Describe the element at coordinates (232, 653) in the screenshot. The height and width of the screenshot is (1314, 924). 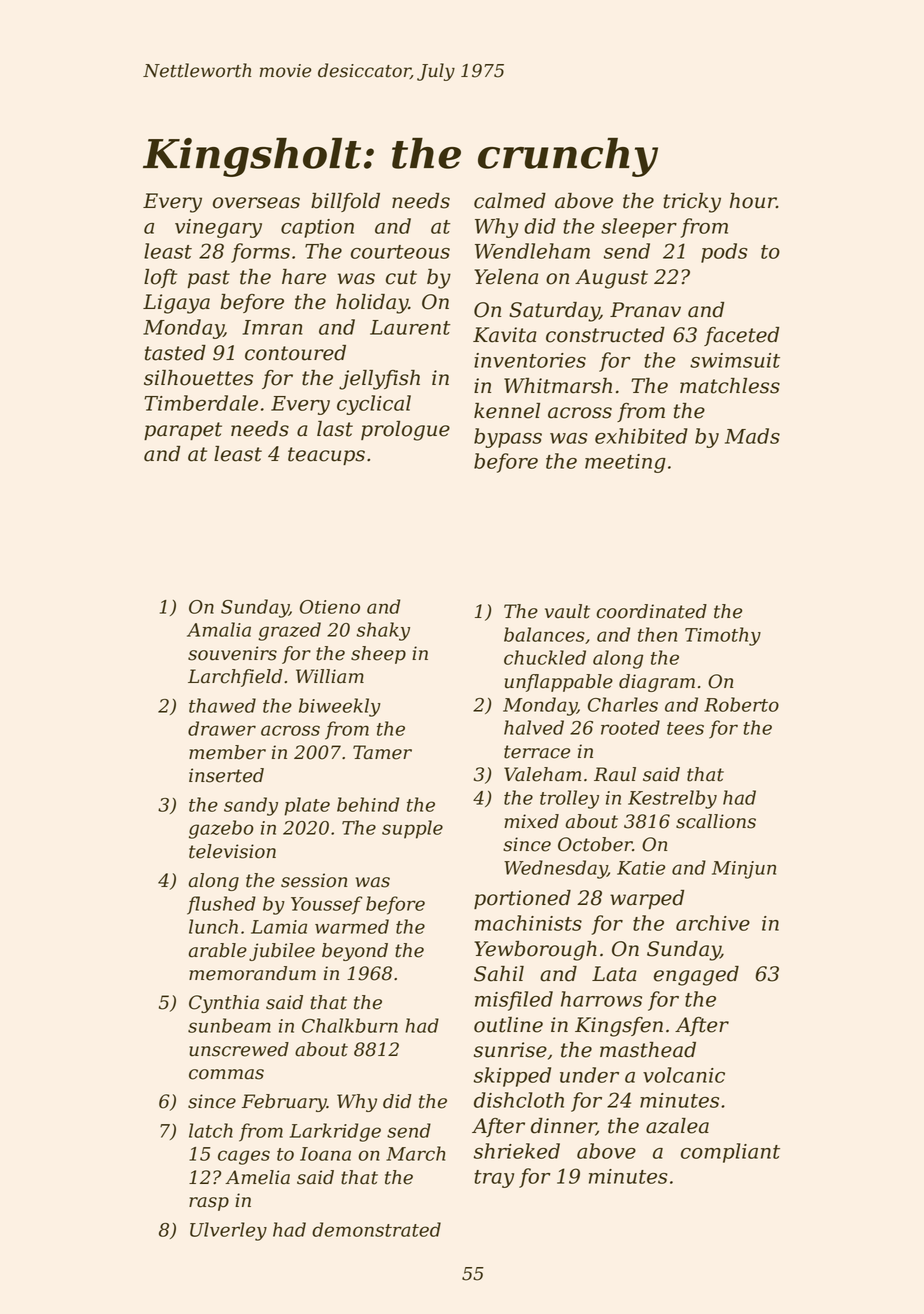
I see `souvenirs` at that location.
